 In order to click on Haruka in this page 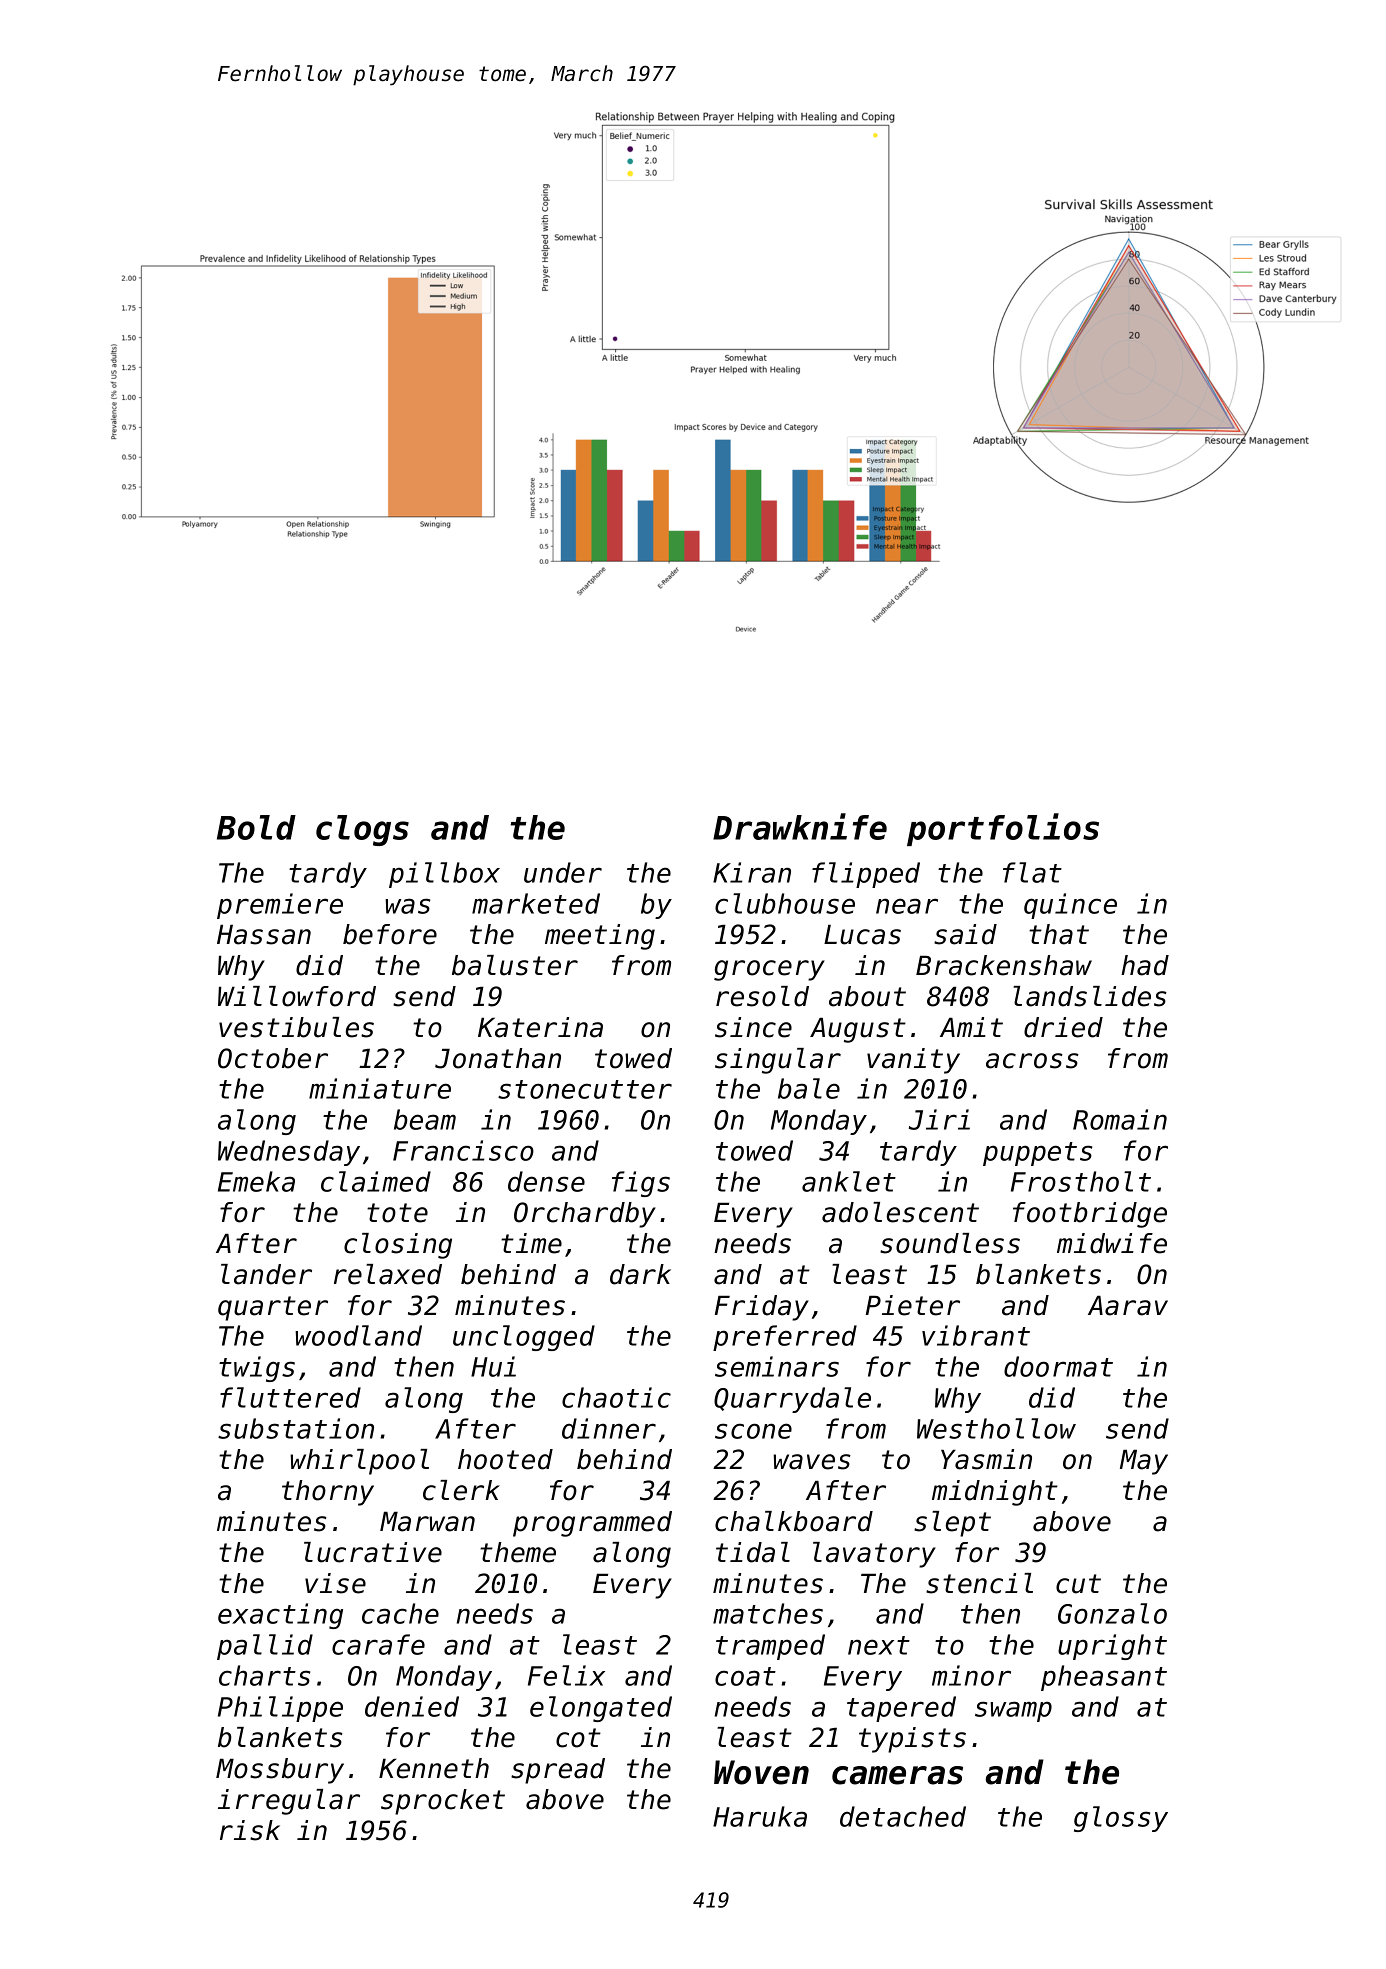, I will do `click(760, 1816)`.
